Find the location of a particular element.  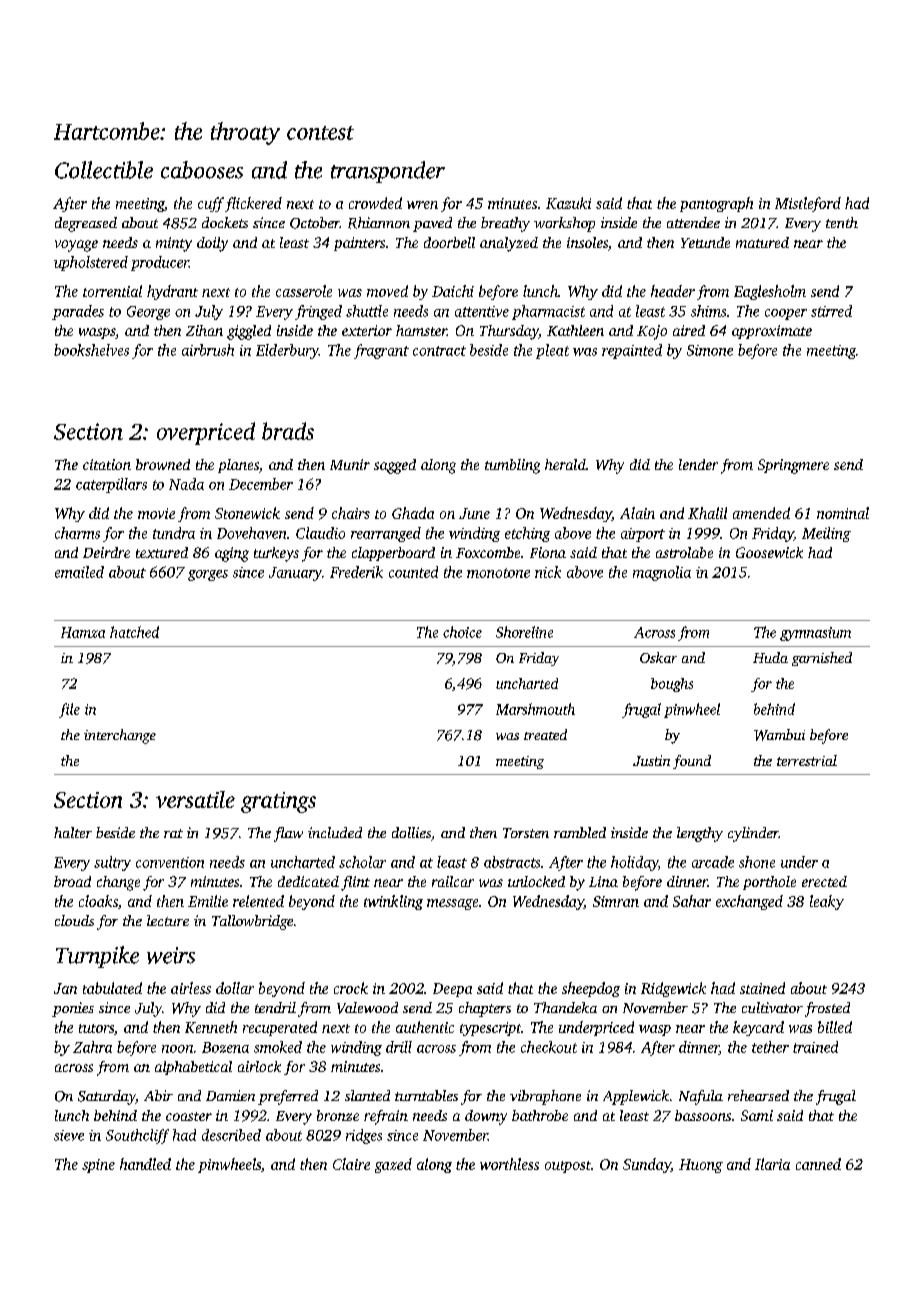

leaky is located at coordinates (827, 902).
